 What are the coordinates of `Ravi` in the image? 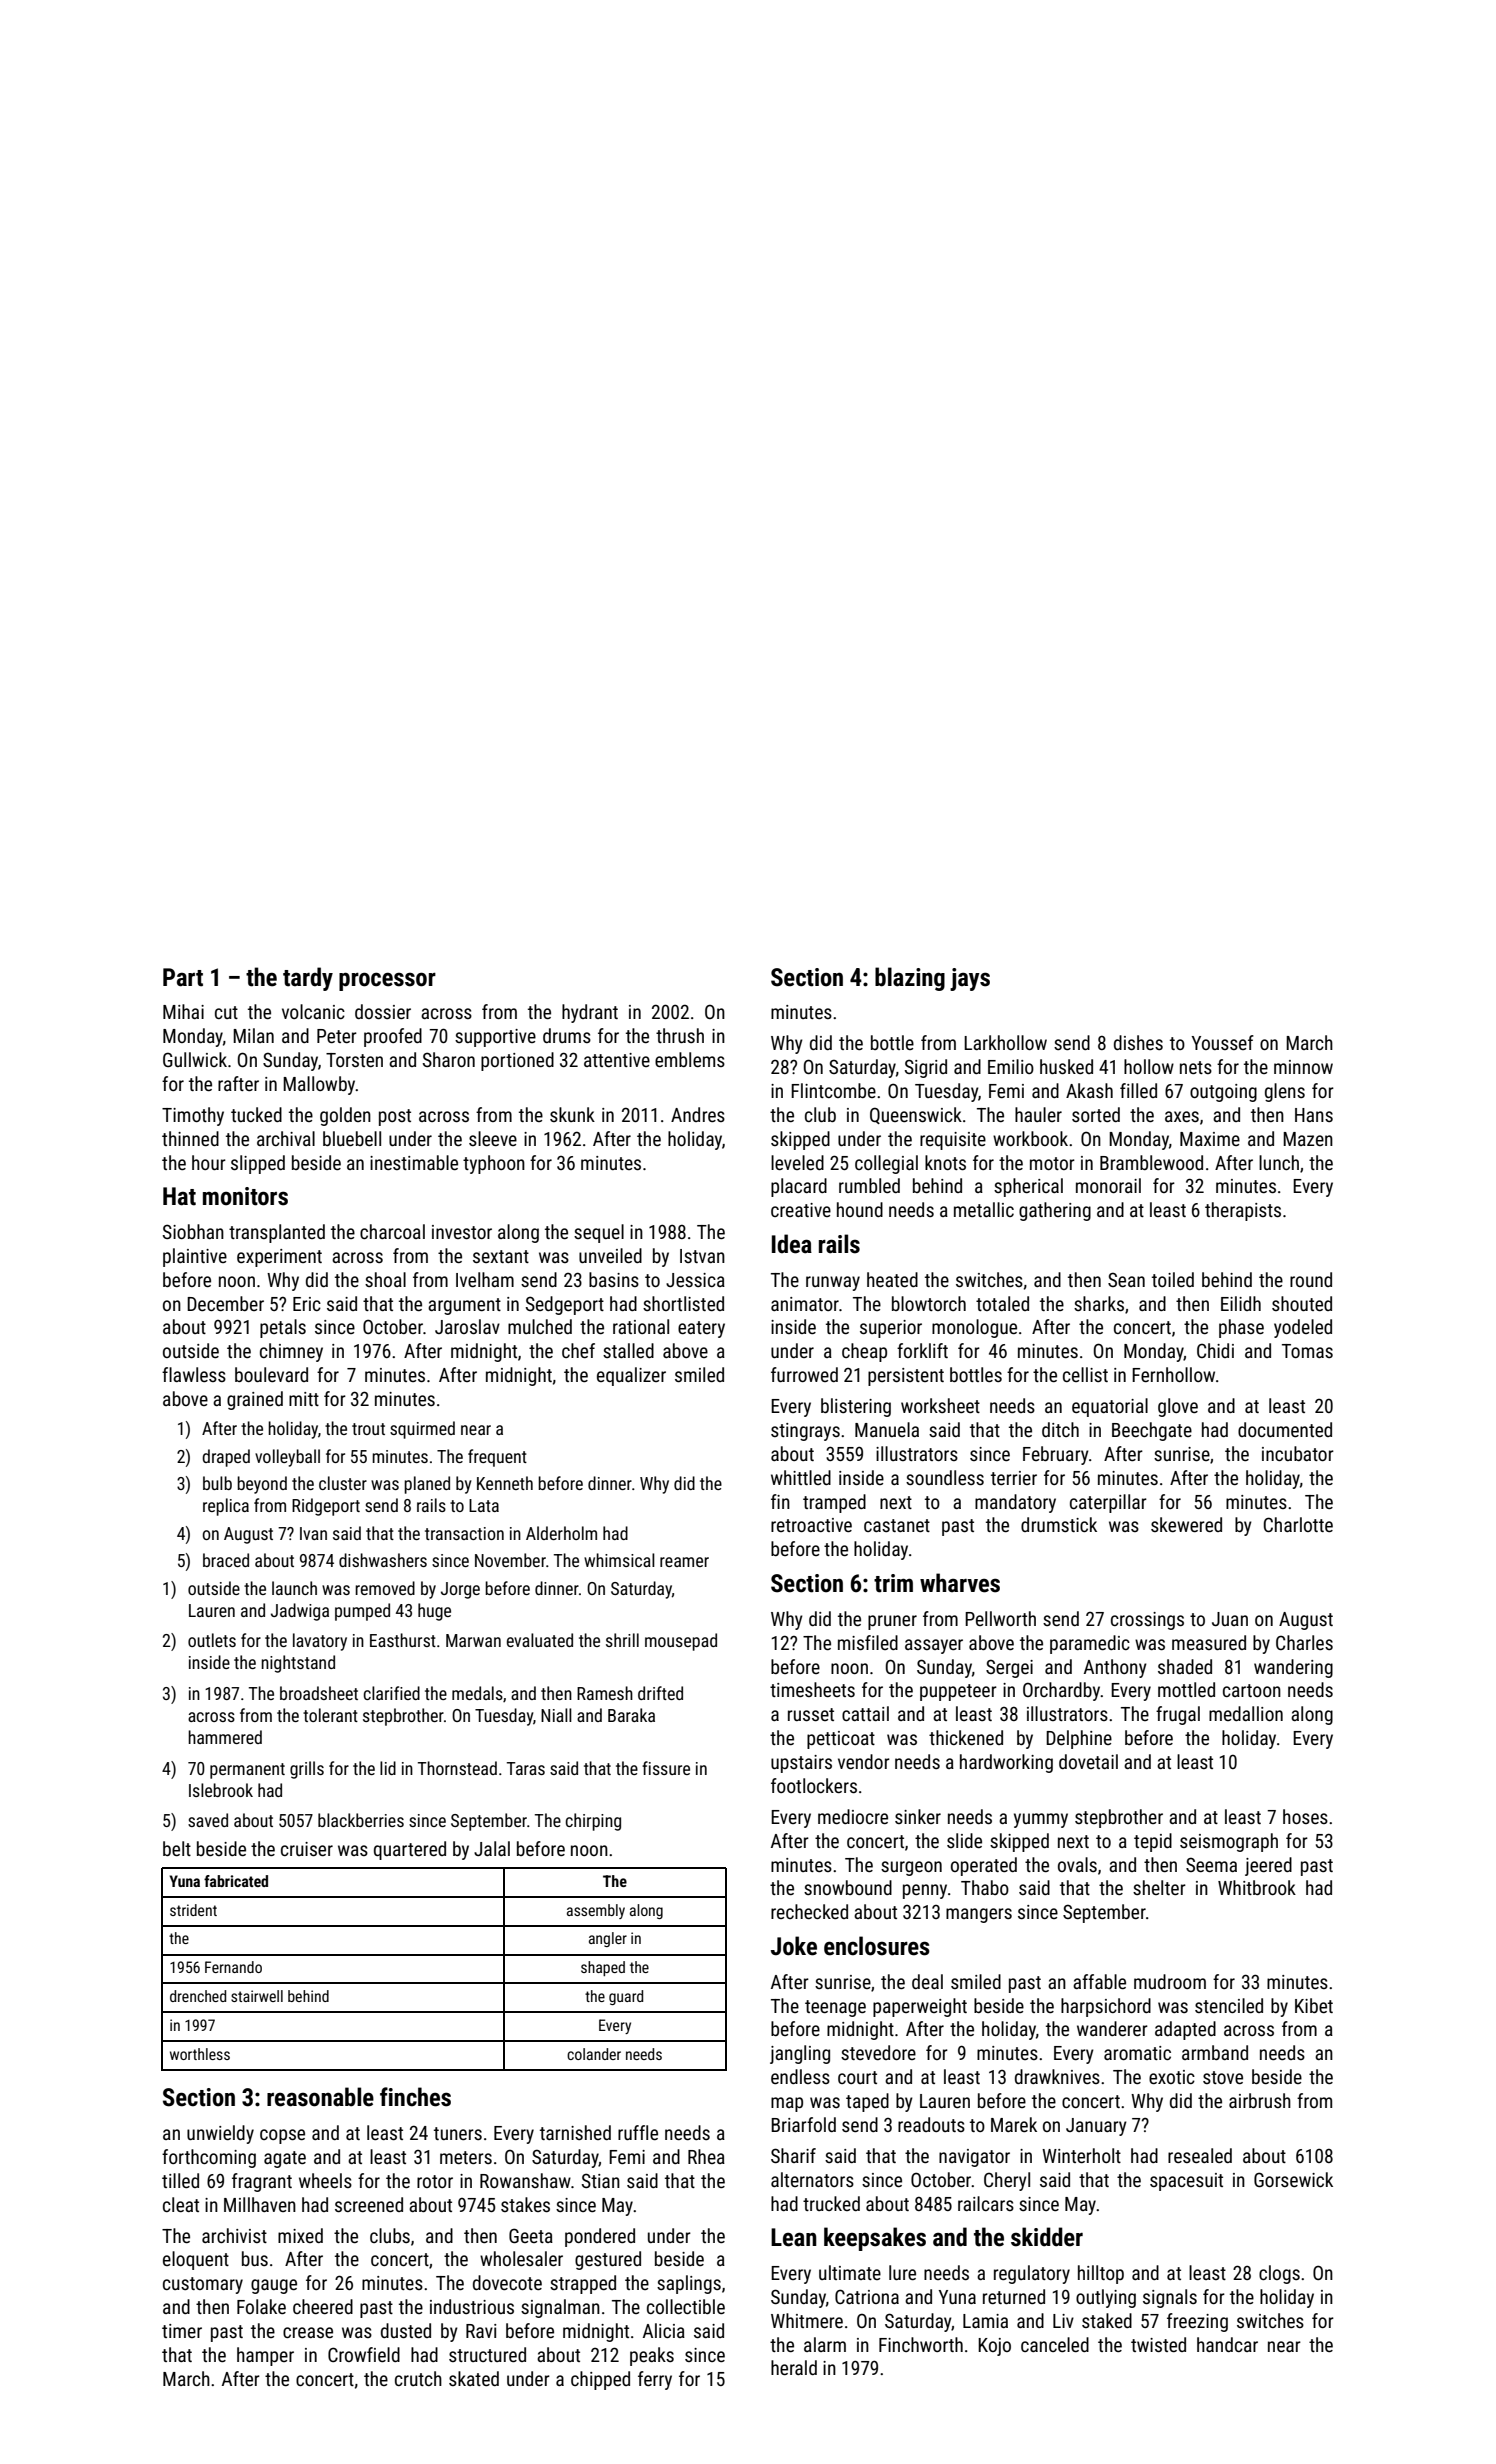 It's located at (481, 2331).
